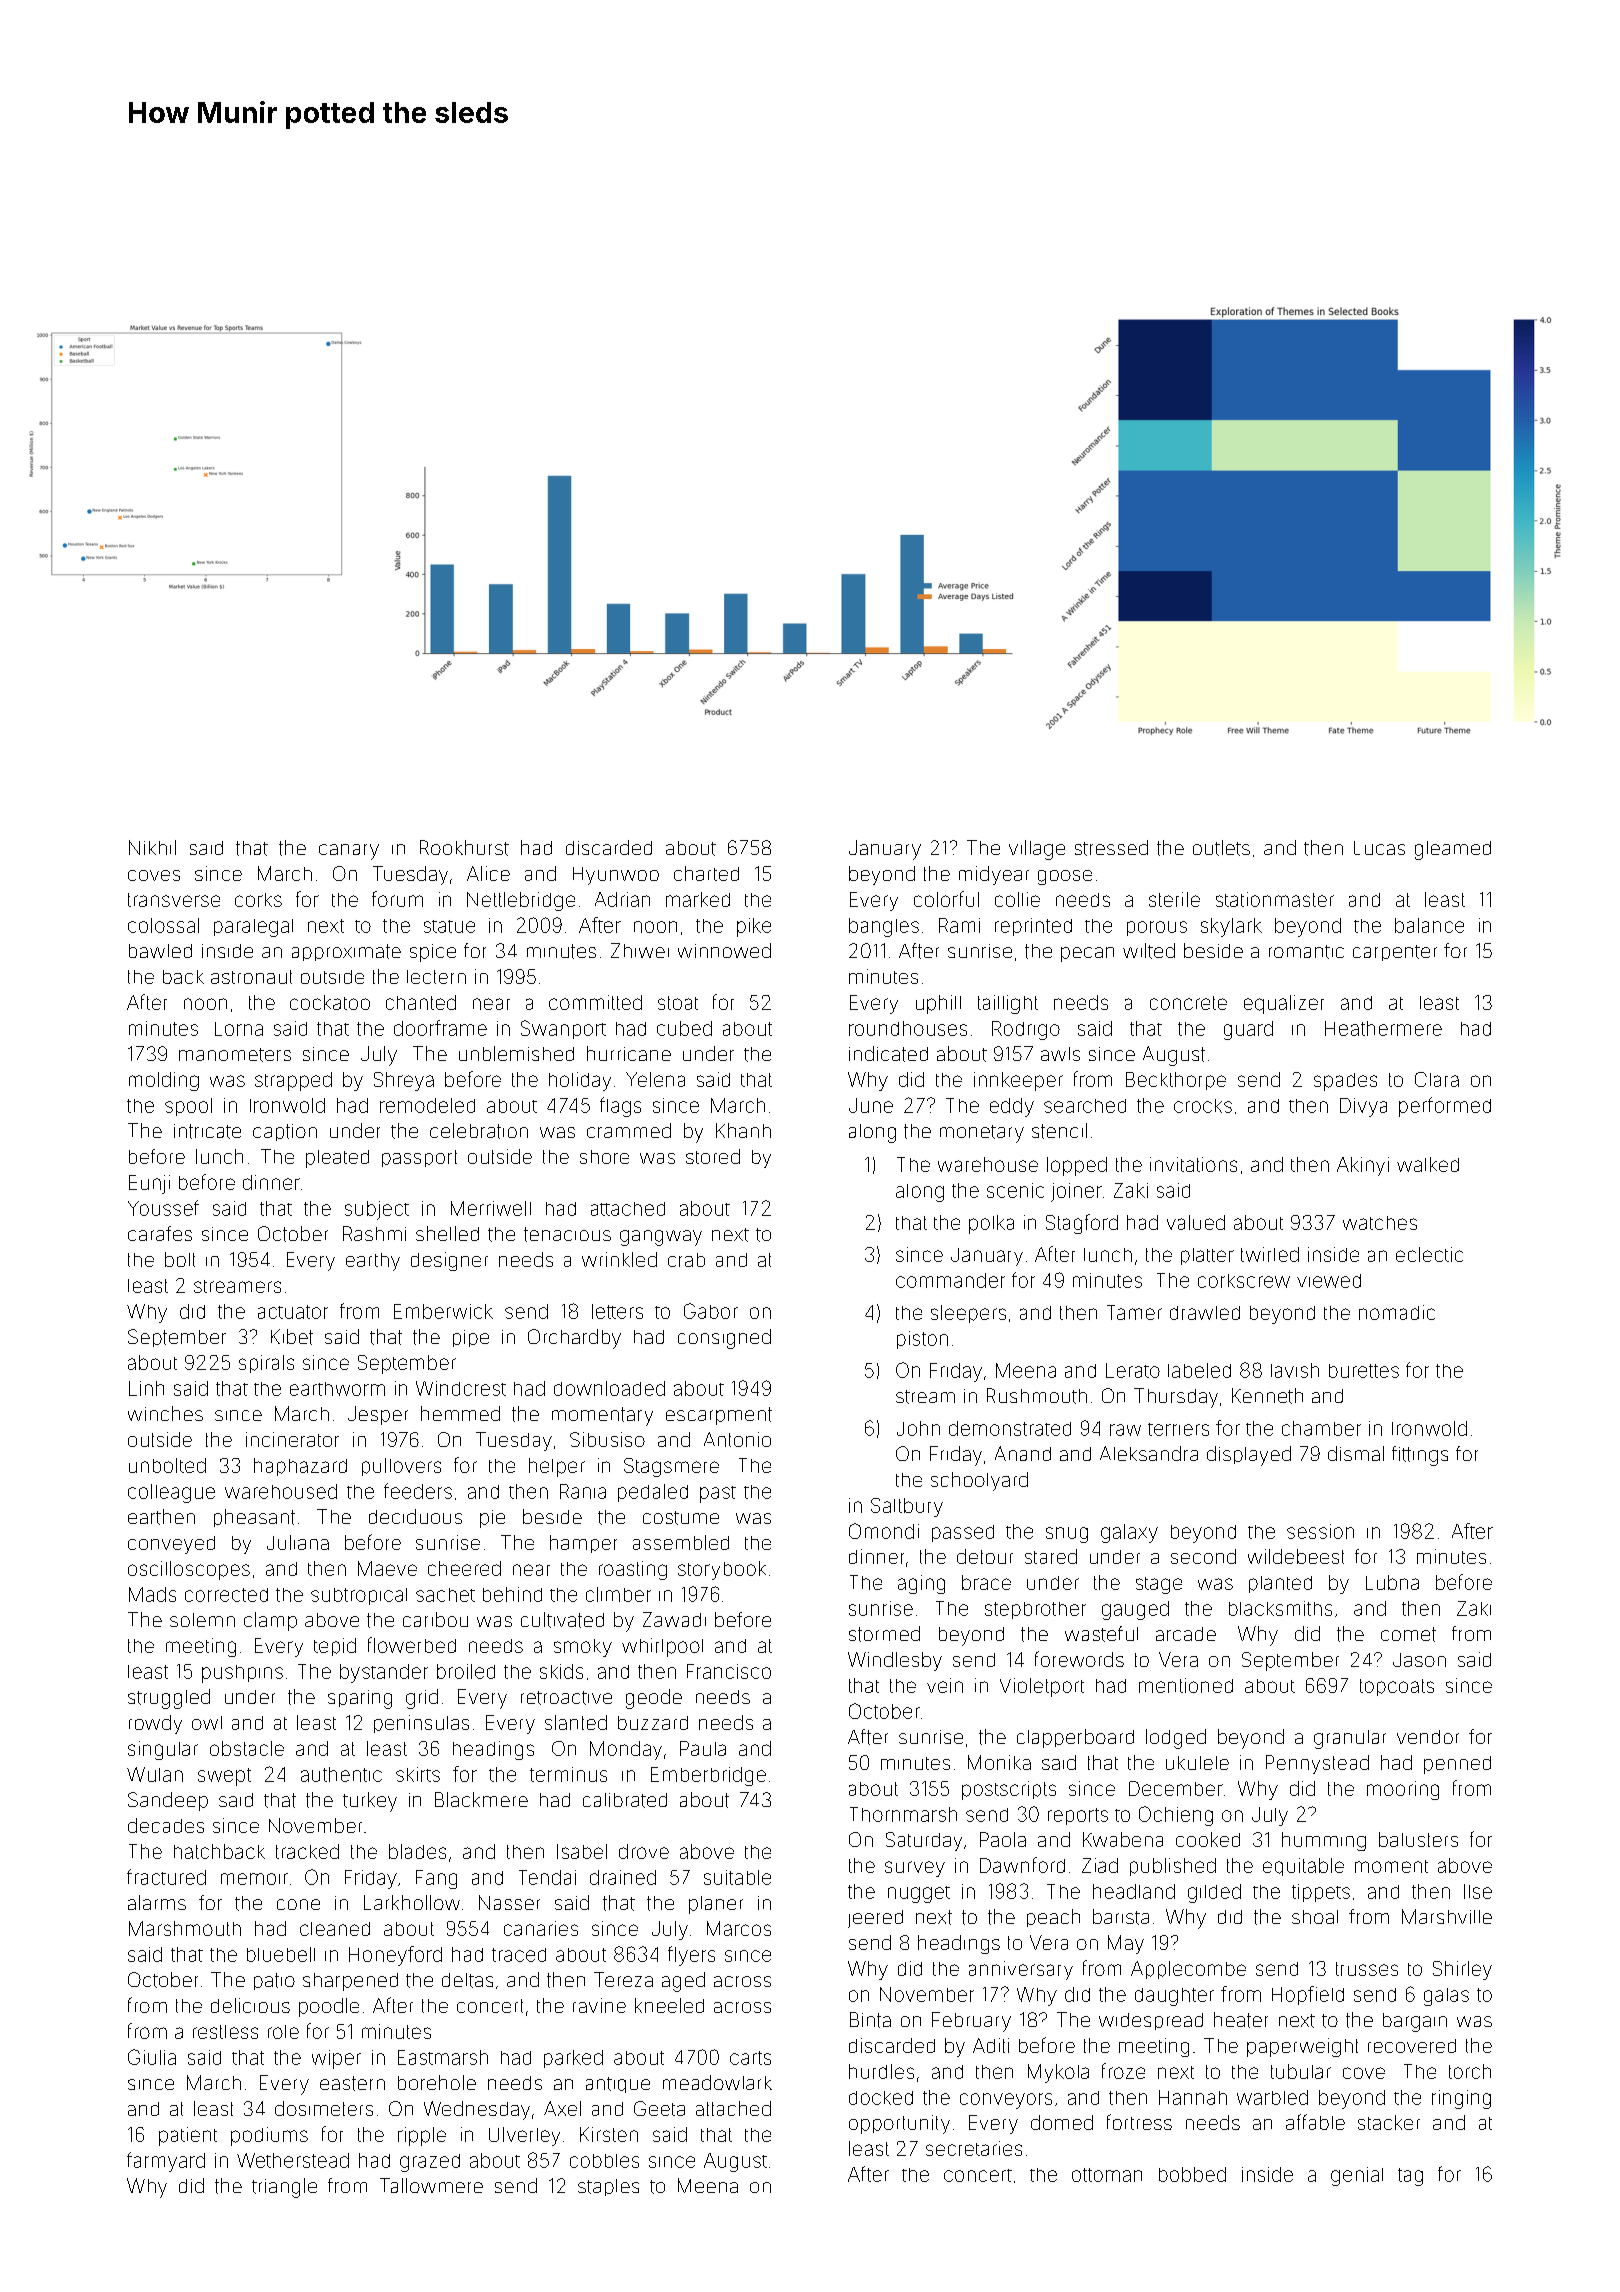  What do you see at coordinates (691, 1956) in the document?
I see `flyers` at bounding box center [691, 1956].
